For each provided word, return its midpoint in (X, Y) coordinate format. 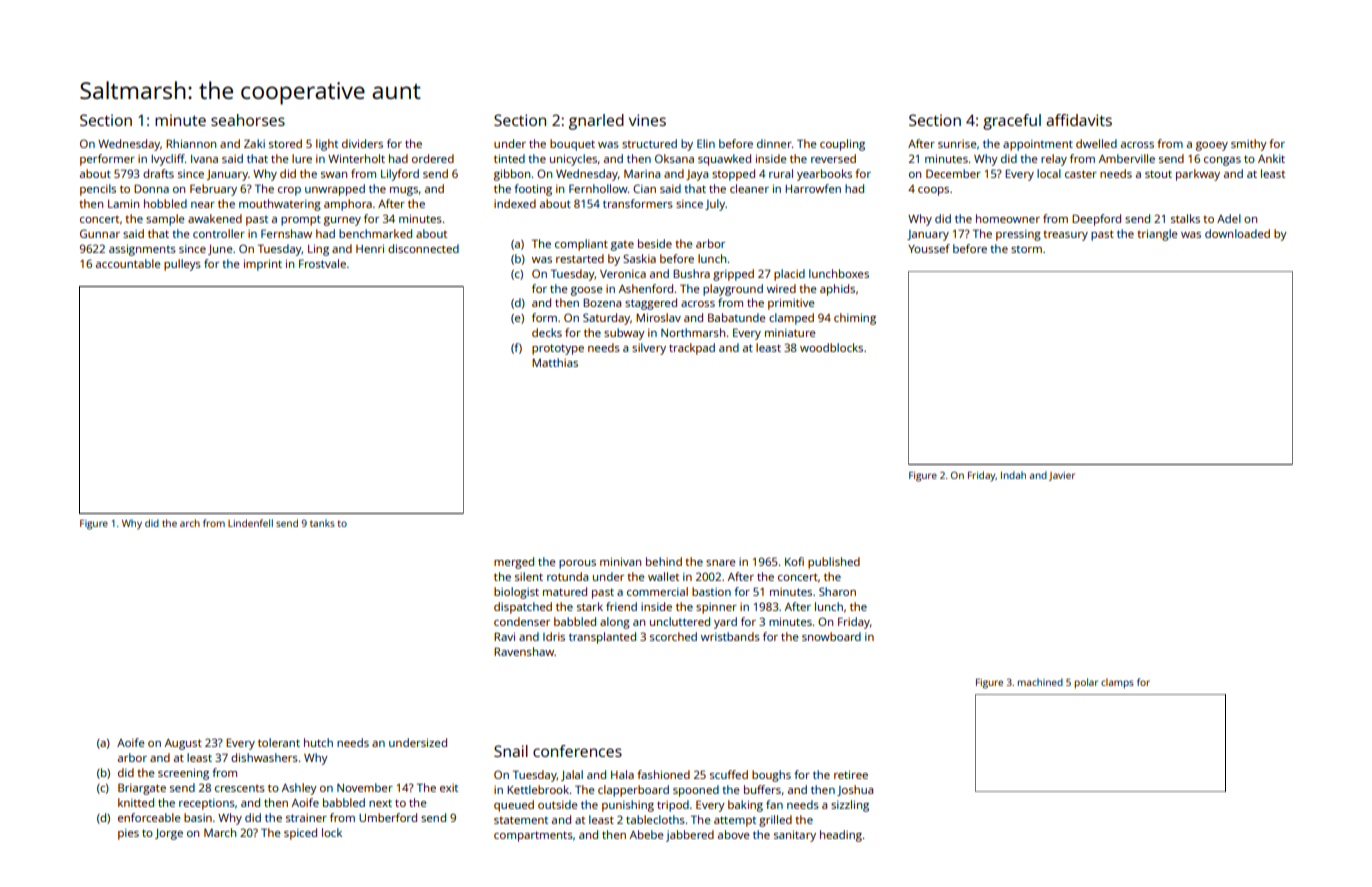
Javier (1062, 476)
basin (198, 817)
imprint (263, 265)
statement (521, 820)
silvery (649, 349)
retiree (851, 774)
